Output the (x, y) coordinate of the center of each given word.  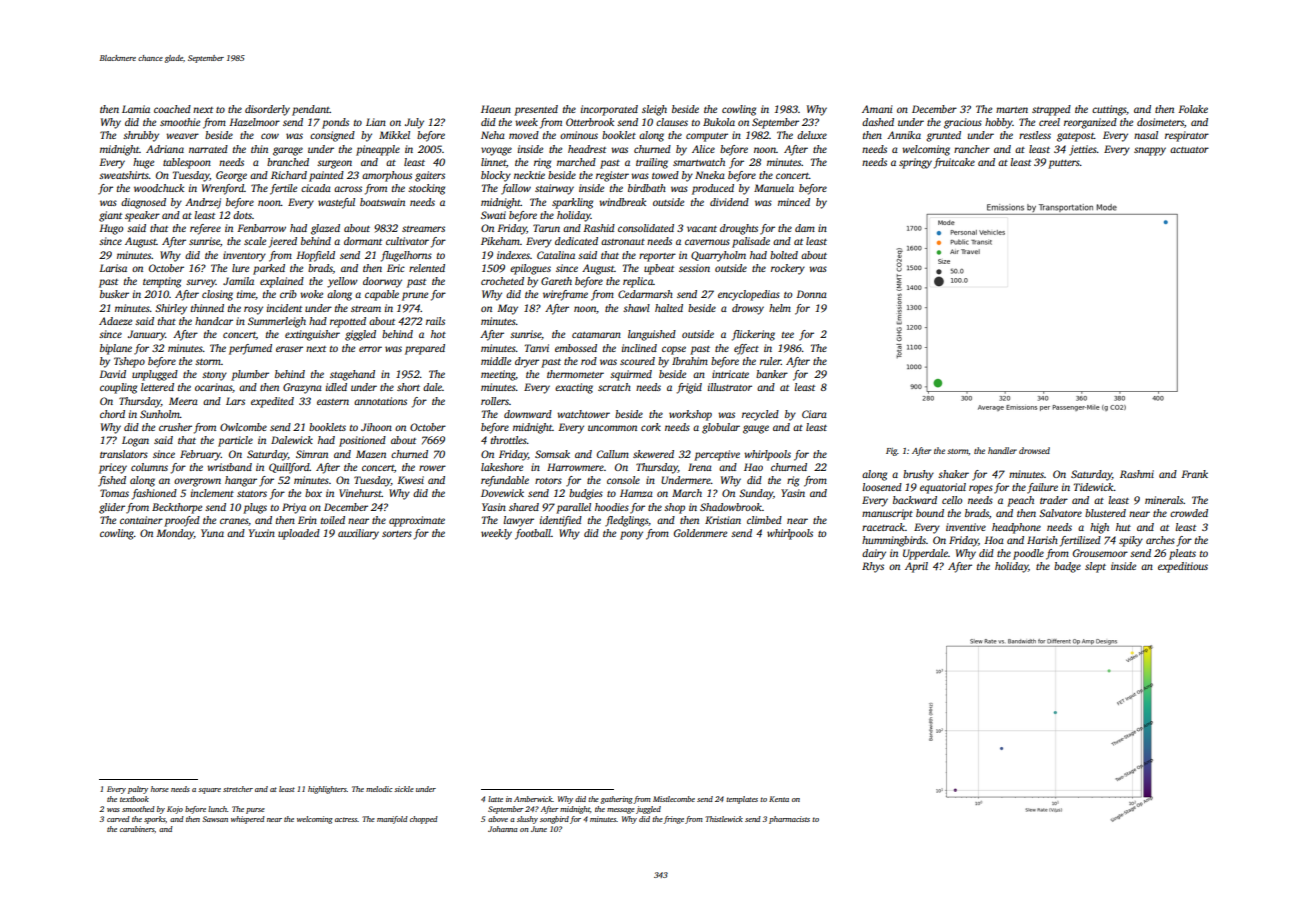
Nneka (710, 175)
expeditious (1183, 567)
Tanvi (537, 348)
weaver (182, 136)
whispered (248, 820)
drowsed (1034, 450)
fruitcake (954, 163)
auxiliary (358, 534)
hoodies (612, 507)
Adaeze (115, 321)
